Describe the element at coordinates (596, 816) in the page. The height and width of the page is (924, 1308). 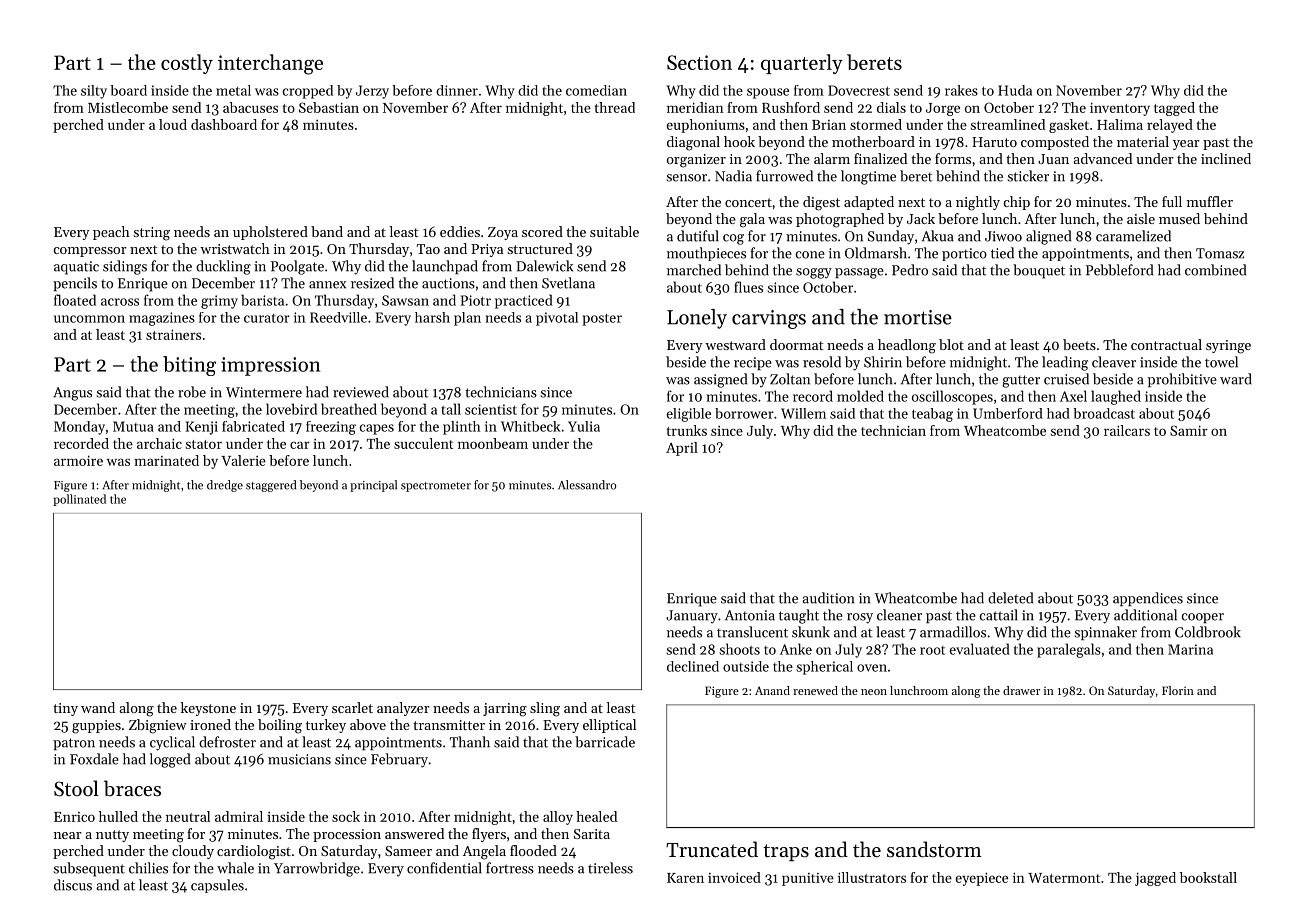
I see `healed` at that location.
